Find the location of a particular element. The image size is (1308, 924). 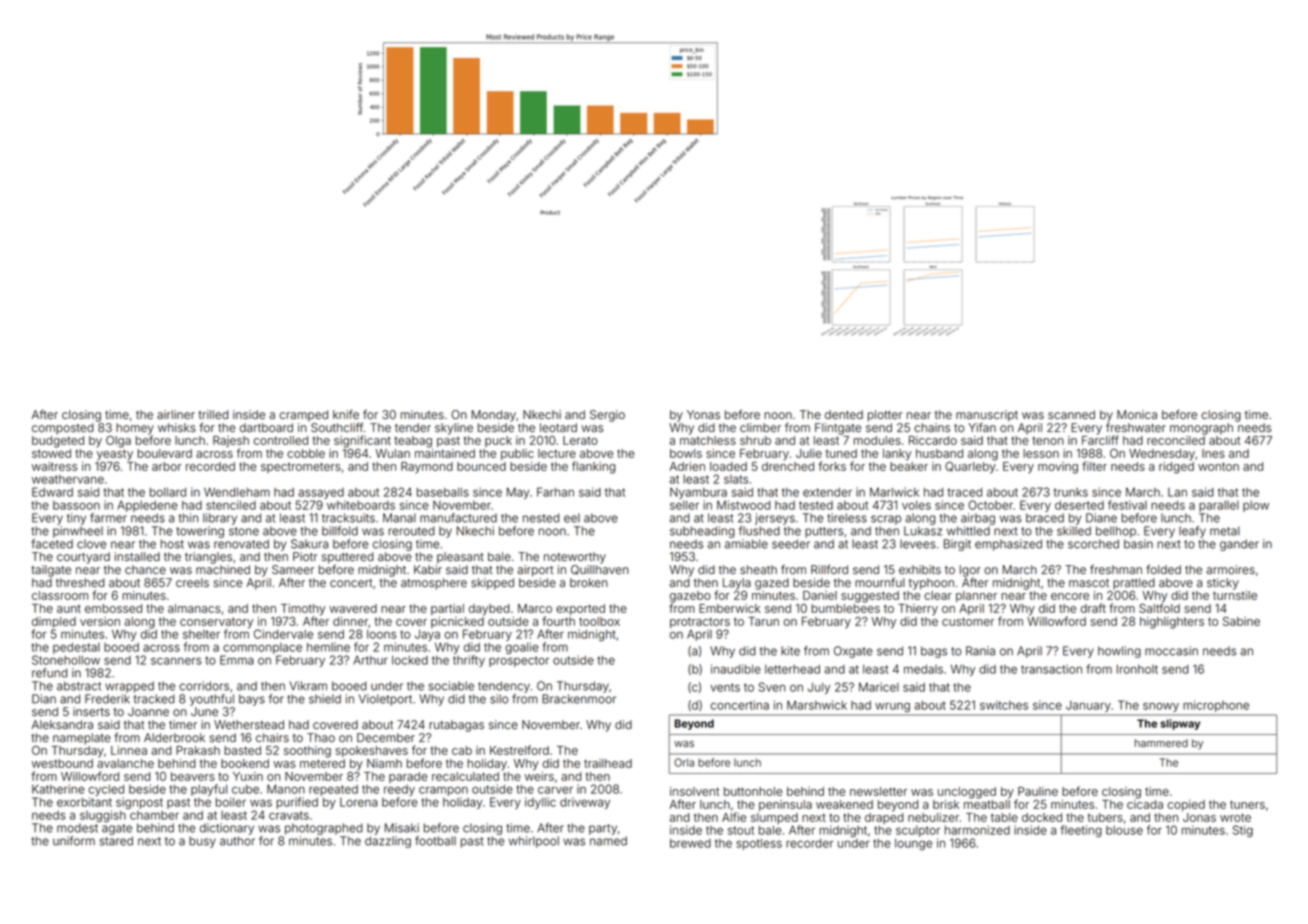

inaudible is located at coordinates (736, 669).
